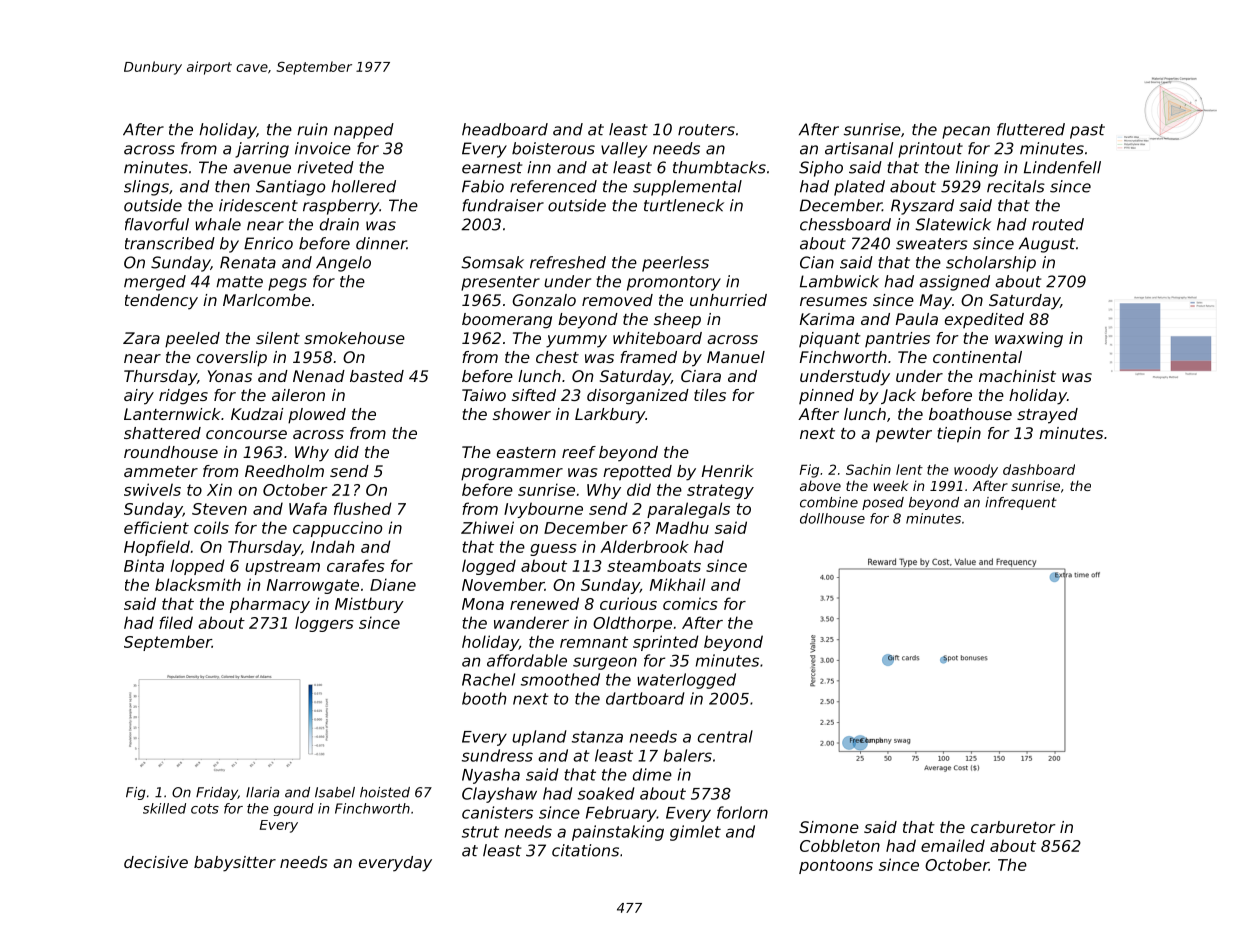 Image resolution: width=1233 pixels, height=952 pixels. I want to click on drain, so click(339, 224).
